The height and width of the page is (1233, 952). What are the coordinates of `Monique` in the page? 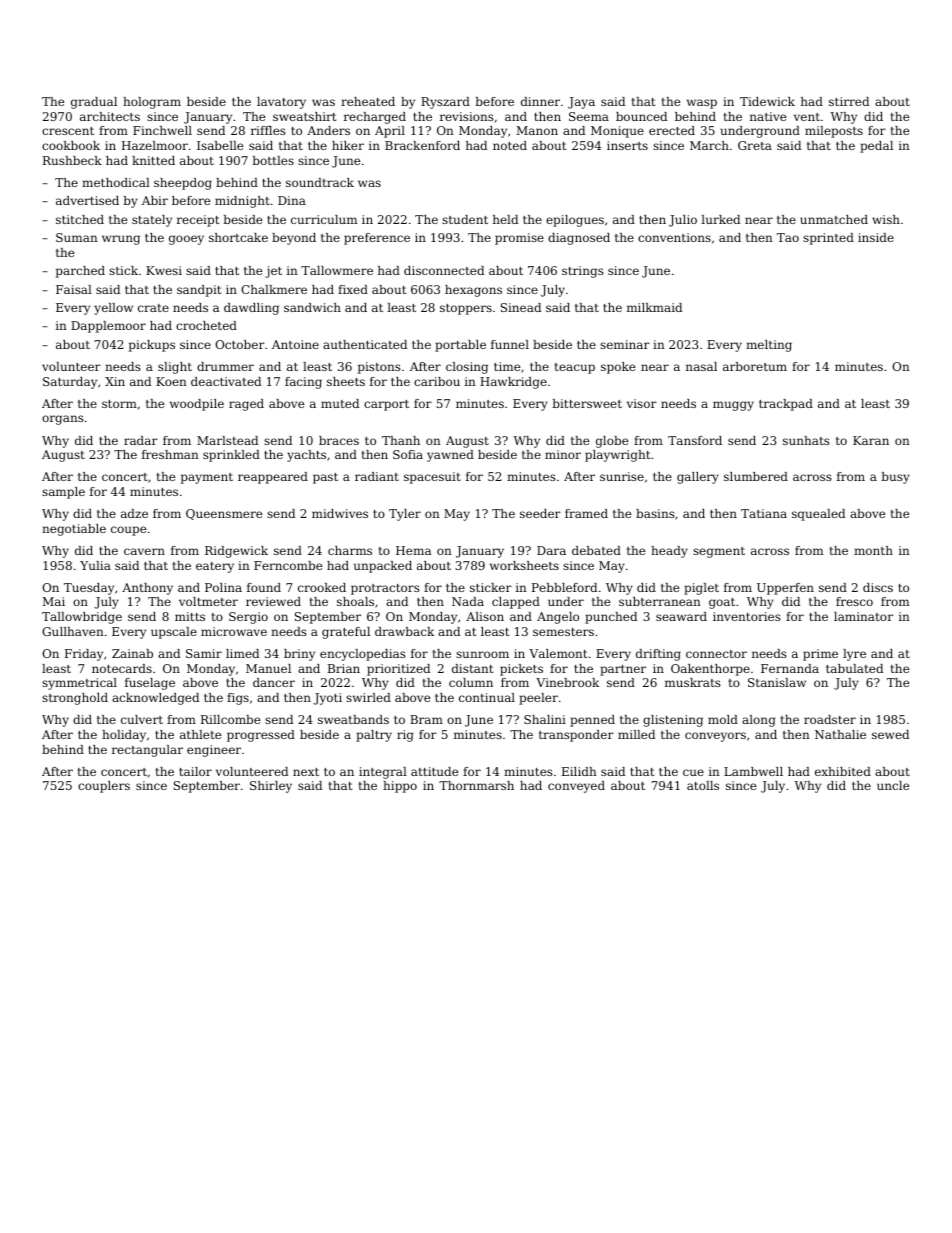 It's located at (617, 132).
